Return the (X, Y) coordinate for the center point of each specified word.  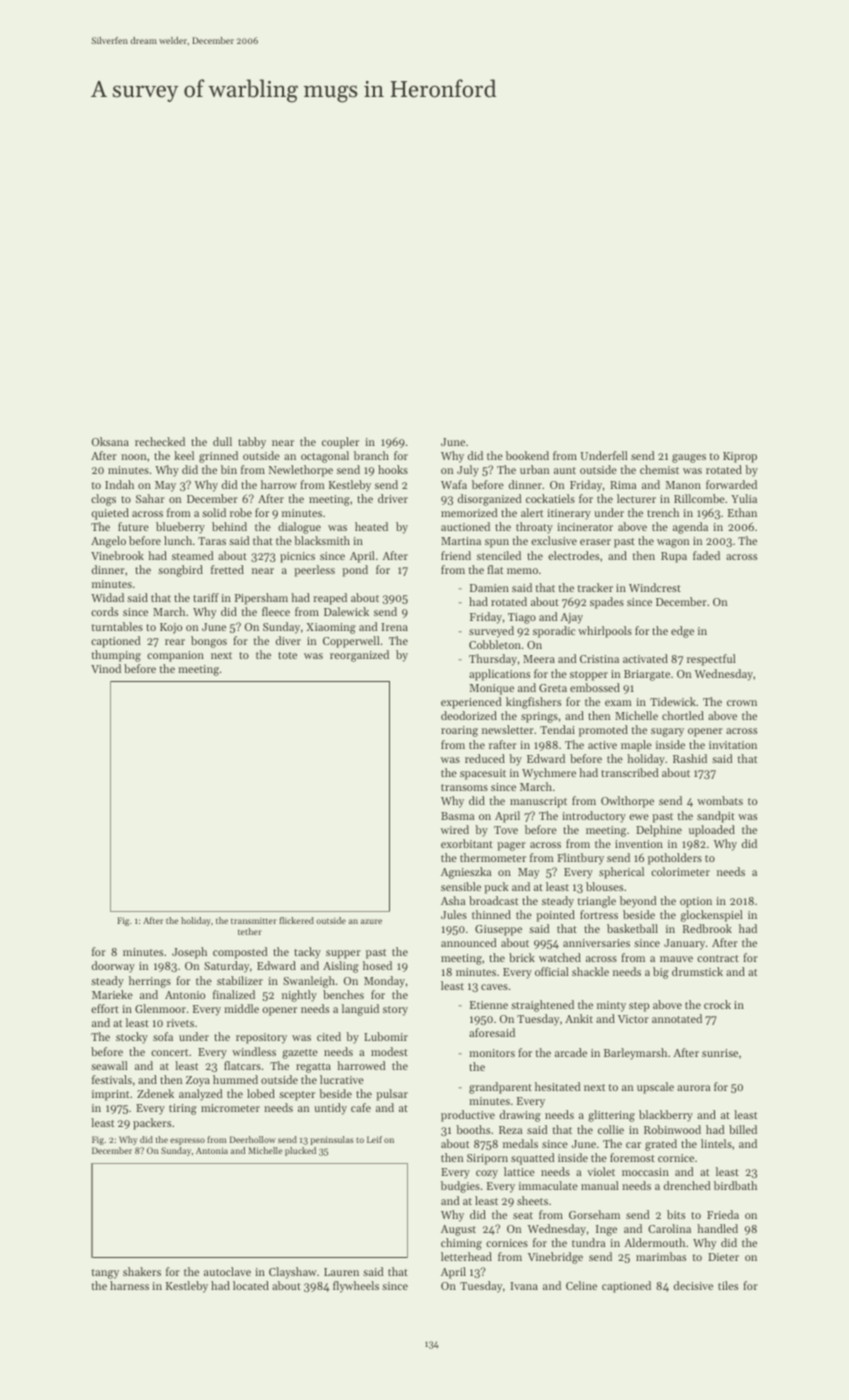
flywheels (356, 1287)
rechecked (160, 441)
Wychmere (549, 774)
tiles (728, 1285)
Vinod (106, 668)
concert (170, 1052)
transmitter (254, 921)
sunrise (720, 1053)
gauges (689, 458)
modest (389, 1051)
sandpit (716, 817)
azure (371, 921)
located (251, 1285)
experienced (471, 703)
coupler (340, 443)
